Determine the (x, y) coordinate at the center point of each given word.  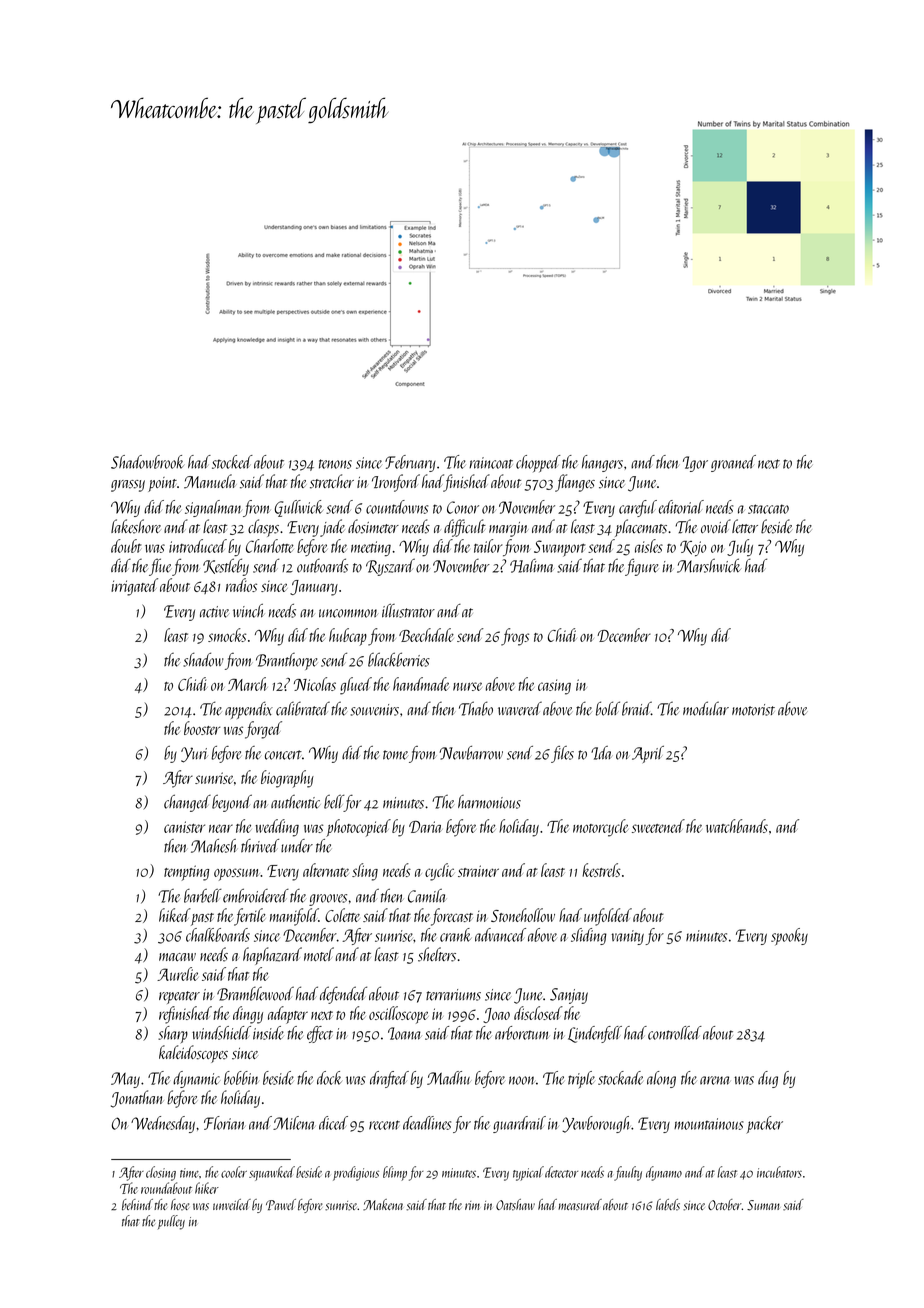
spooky (789, 936)
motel (319, 954)
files (562, 754)
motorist (753, 710)
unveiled (232, 1204)
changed (187, 803)
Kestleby (226, 567)
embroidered (256, 896)
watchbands (737, 826)
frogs (515, 637)
